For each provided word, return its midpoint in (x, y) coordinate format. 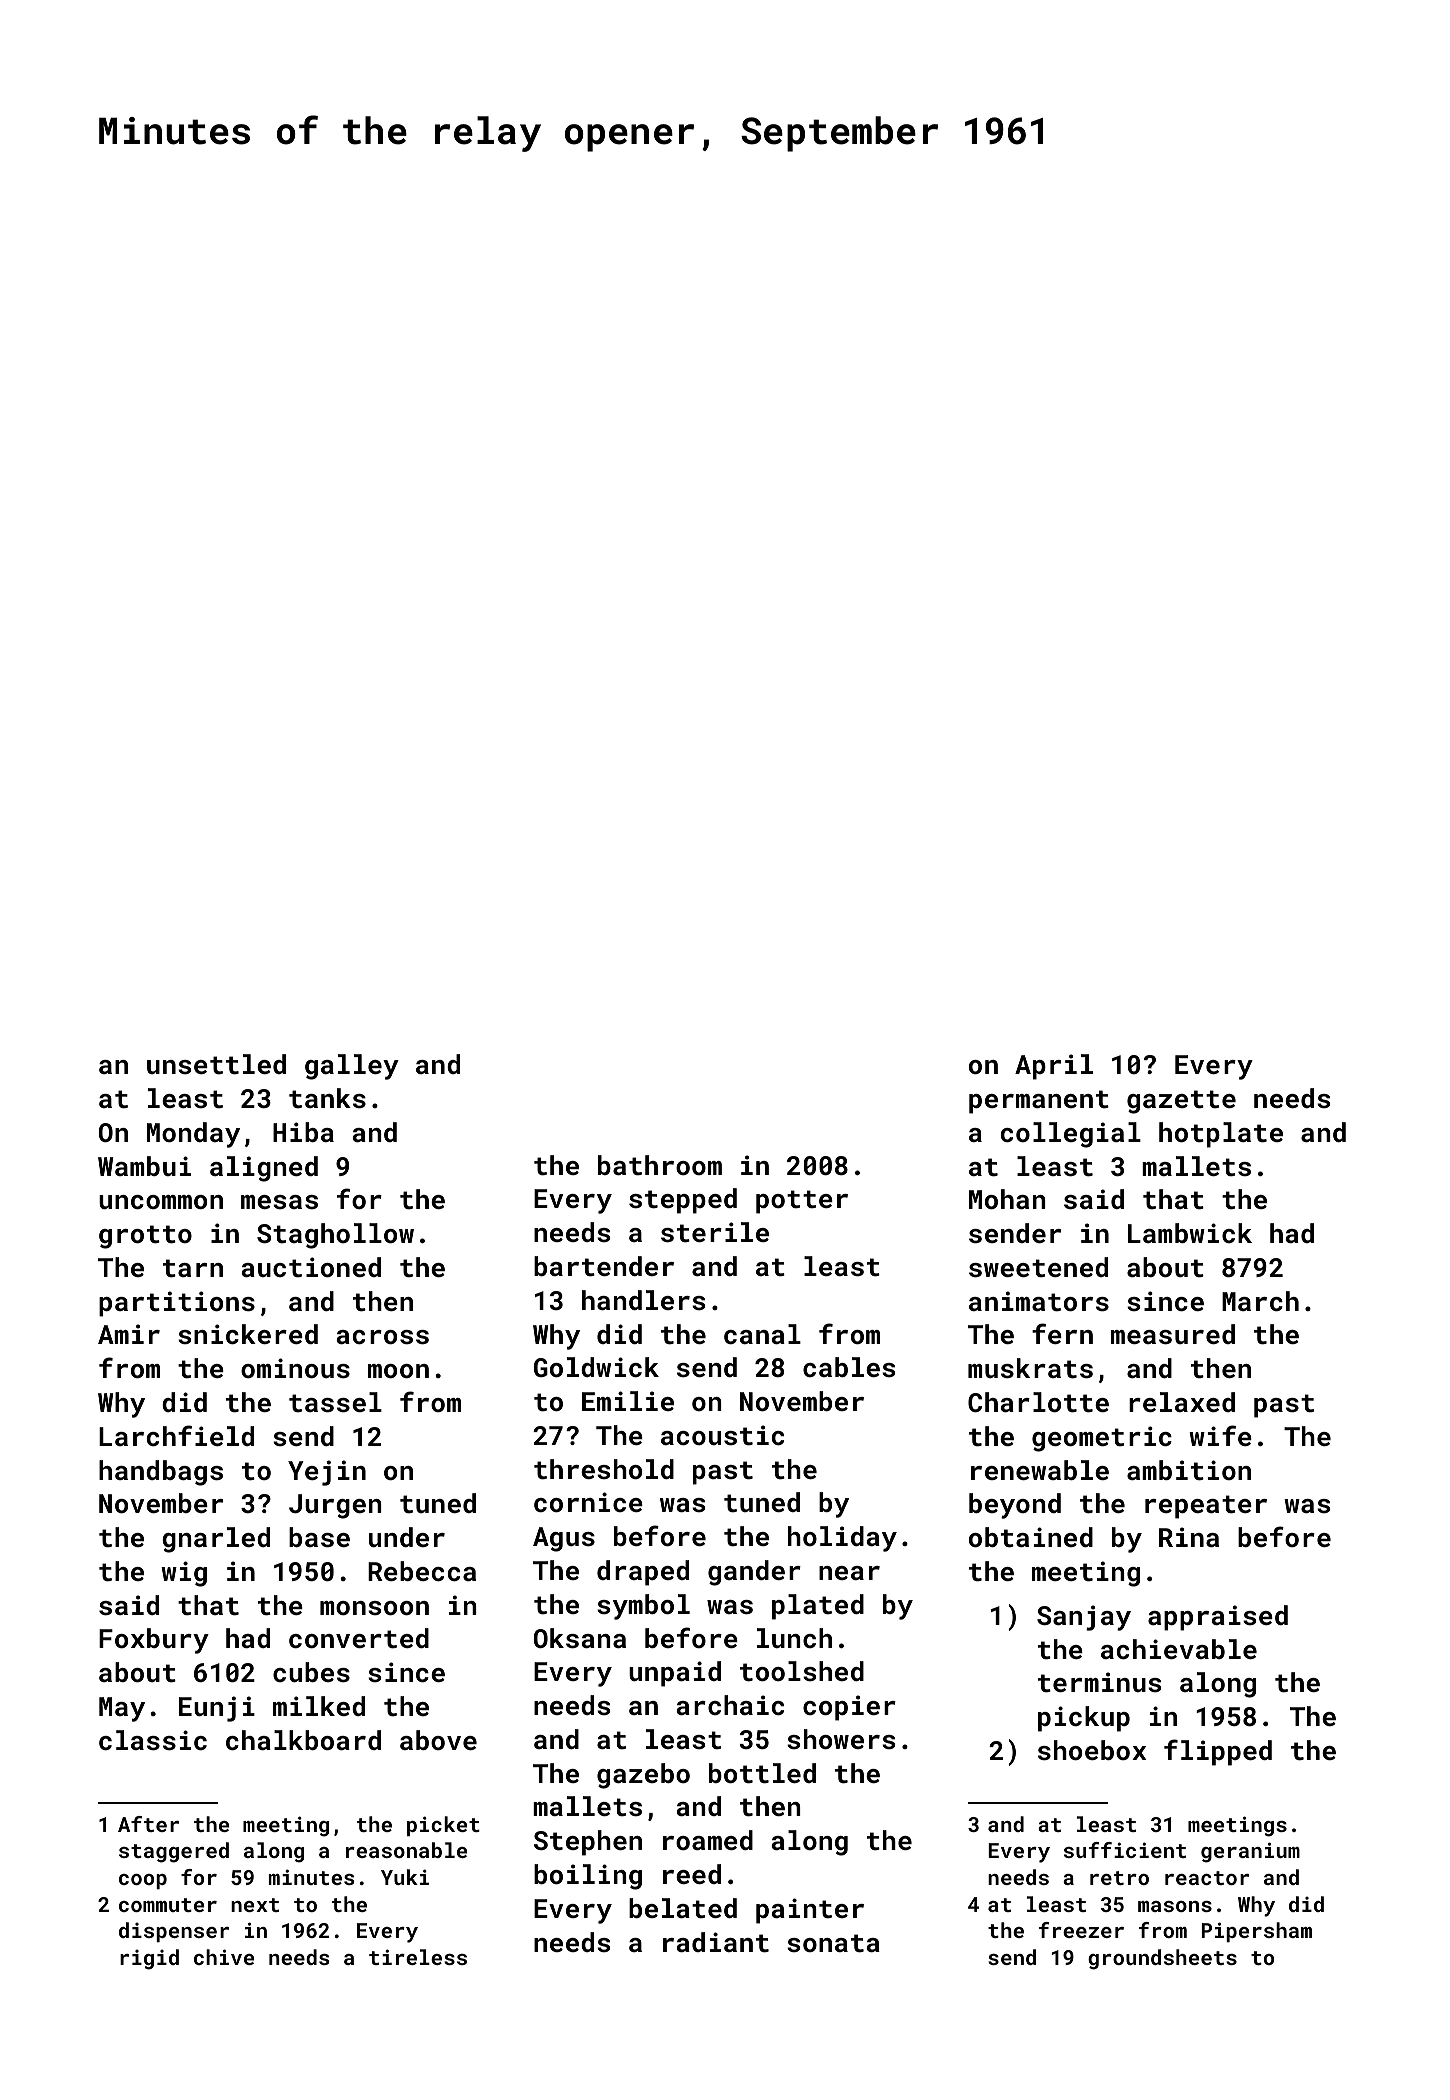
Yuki (405, 1877)
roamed (708, 1840)
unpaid (675, 1674)
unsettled (216, 1064)
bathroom (660, 1165)
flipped (1218, 1752)
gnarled (216, 1540)
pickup (1084, 1719)
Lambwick (1190, 1233)
